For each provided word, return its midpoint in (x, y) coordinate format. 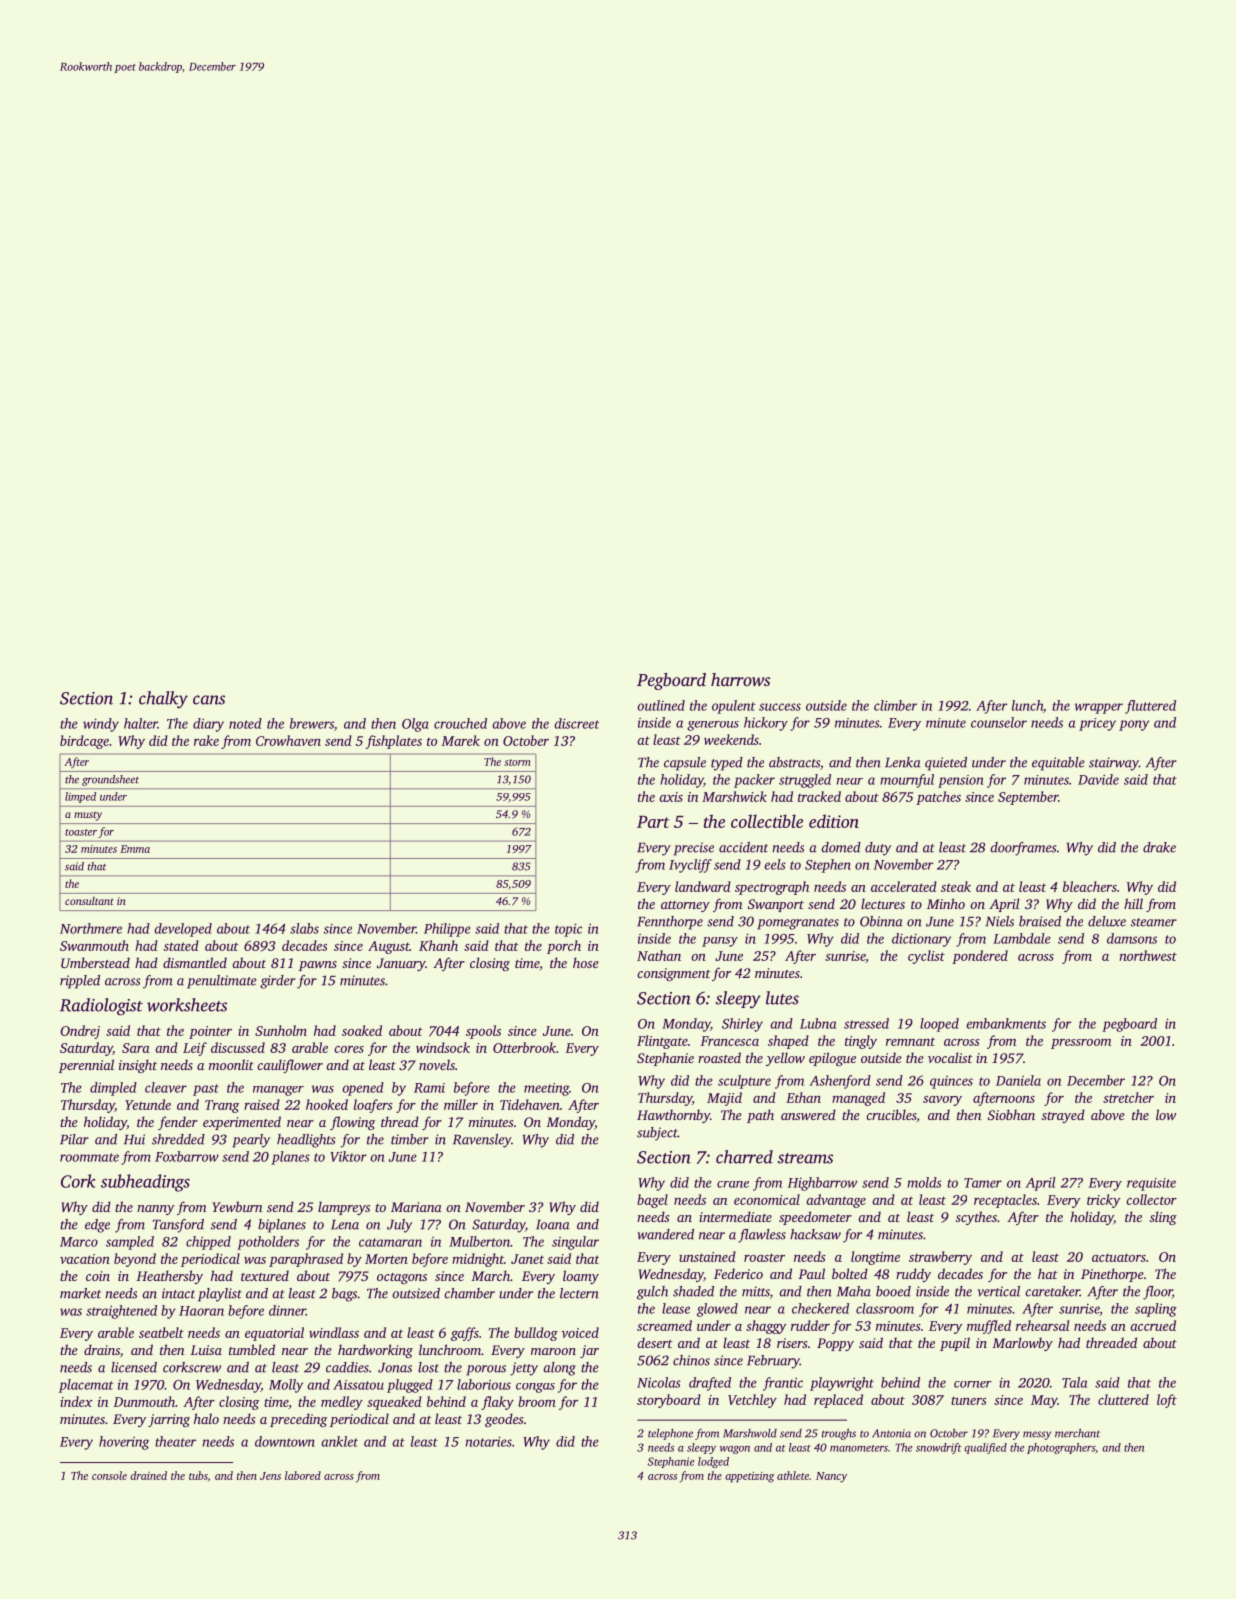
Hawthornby (673, 1116)
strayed (1063, 1116)
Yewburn (237, 1206)
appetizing (749, 1477)
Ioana (553, 1225)
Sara (136, 1048)
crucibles (891, 1114)
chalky (163, 700)
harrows (740, 679)
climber (895, 705)
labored (303, 1475)
